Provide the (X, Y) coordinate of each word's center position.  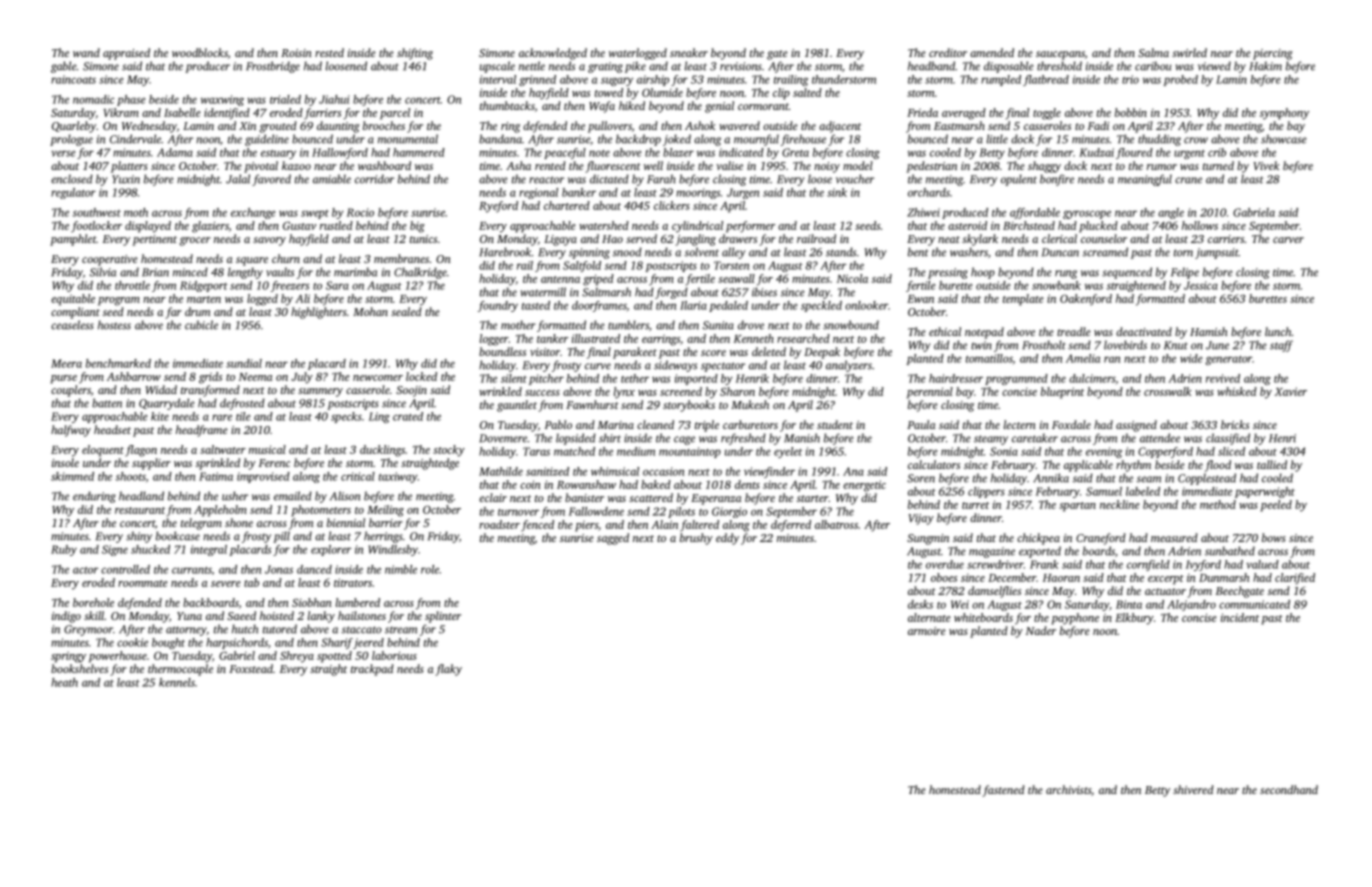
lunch (1278, 331)
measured (1174, 537)
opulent (1019, 180)
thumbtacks (507, 105)
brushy (696, 539)
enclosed (72, 179)
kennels (177, 682)
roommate (143, 583)
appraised (126, 54)
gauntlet (517, 406)
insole (65, 462)
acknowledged (553, 54)
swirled (1189, 52)
